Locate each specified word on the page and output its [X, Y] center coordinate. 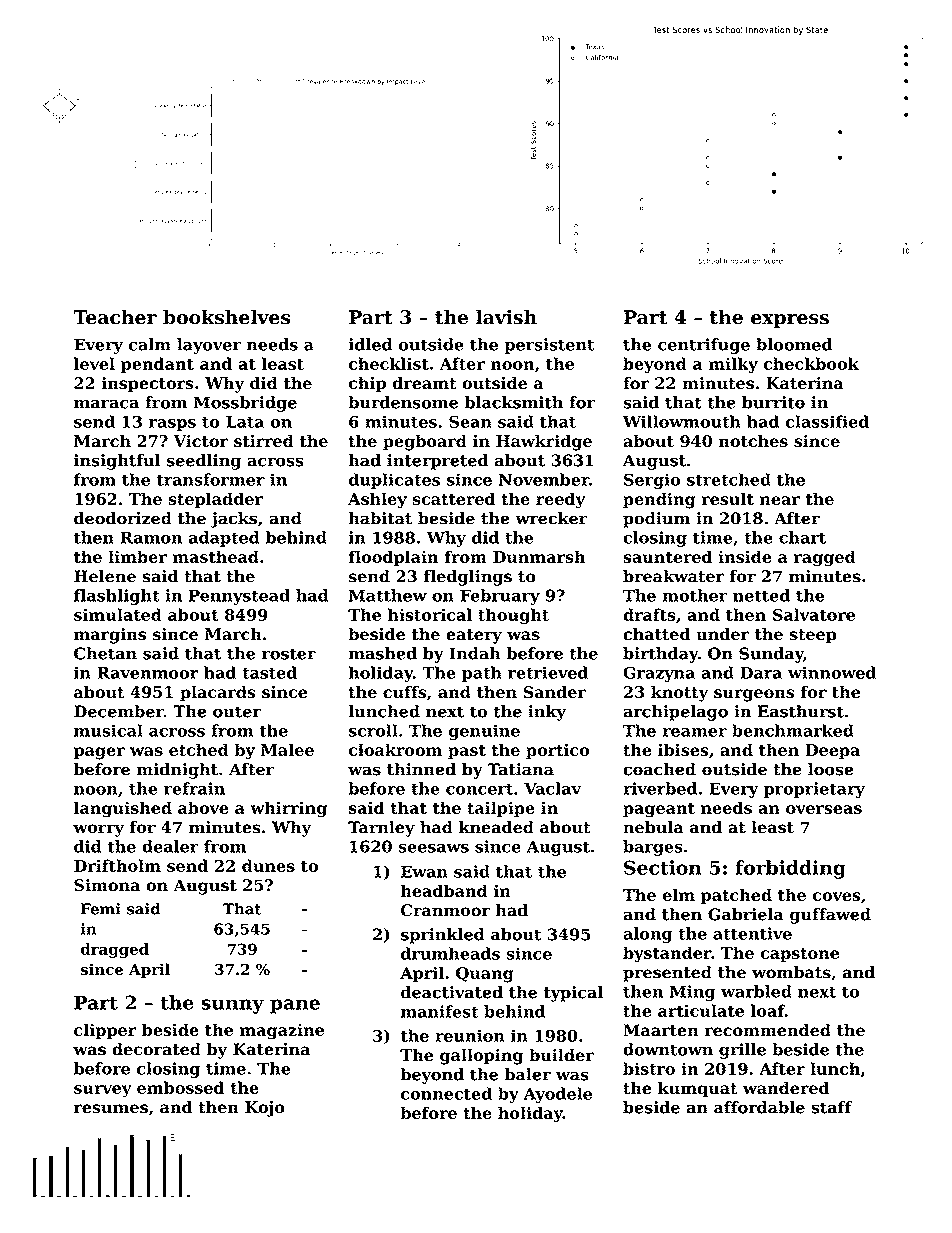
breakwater [673, 576]
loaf [768, 1010]
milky [733, 365]
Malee [287, 749]
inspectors [148, 385]
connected [446, 1093]
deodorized [123, 518]
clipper [105, 1031]
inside [745, 556]
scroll [373, 730]
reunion [470, 1035]
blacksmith [514, 402]
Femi [101, 909]
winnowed [832, 672]
